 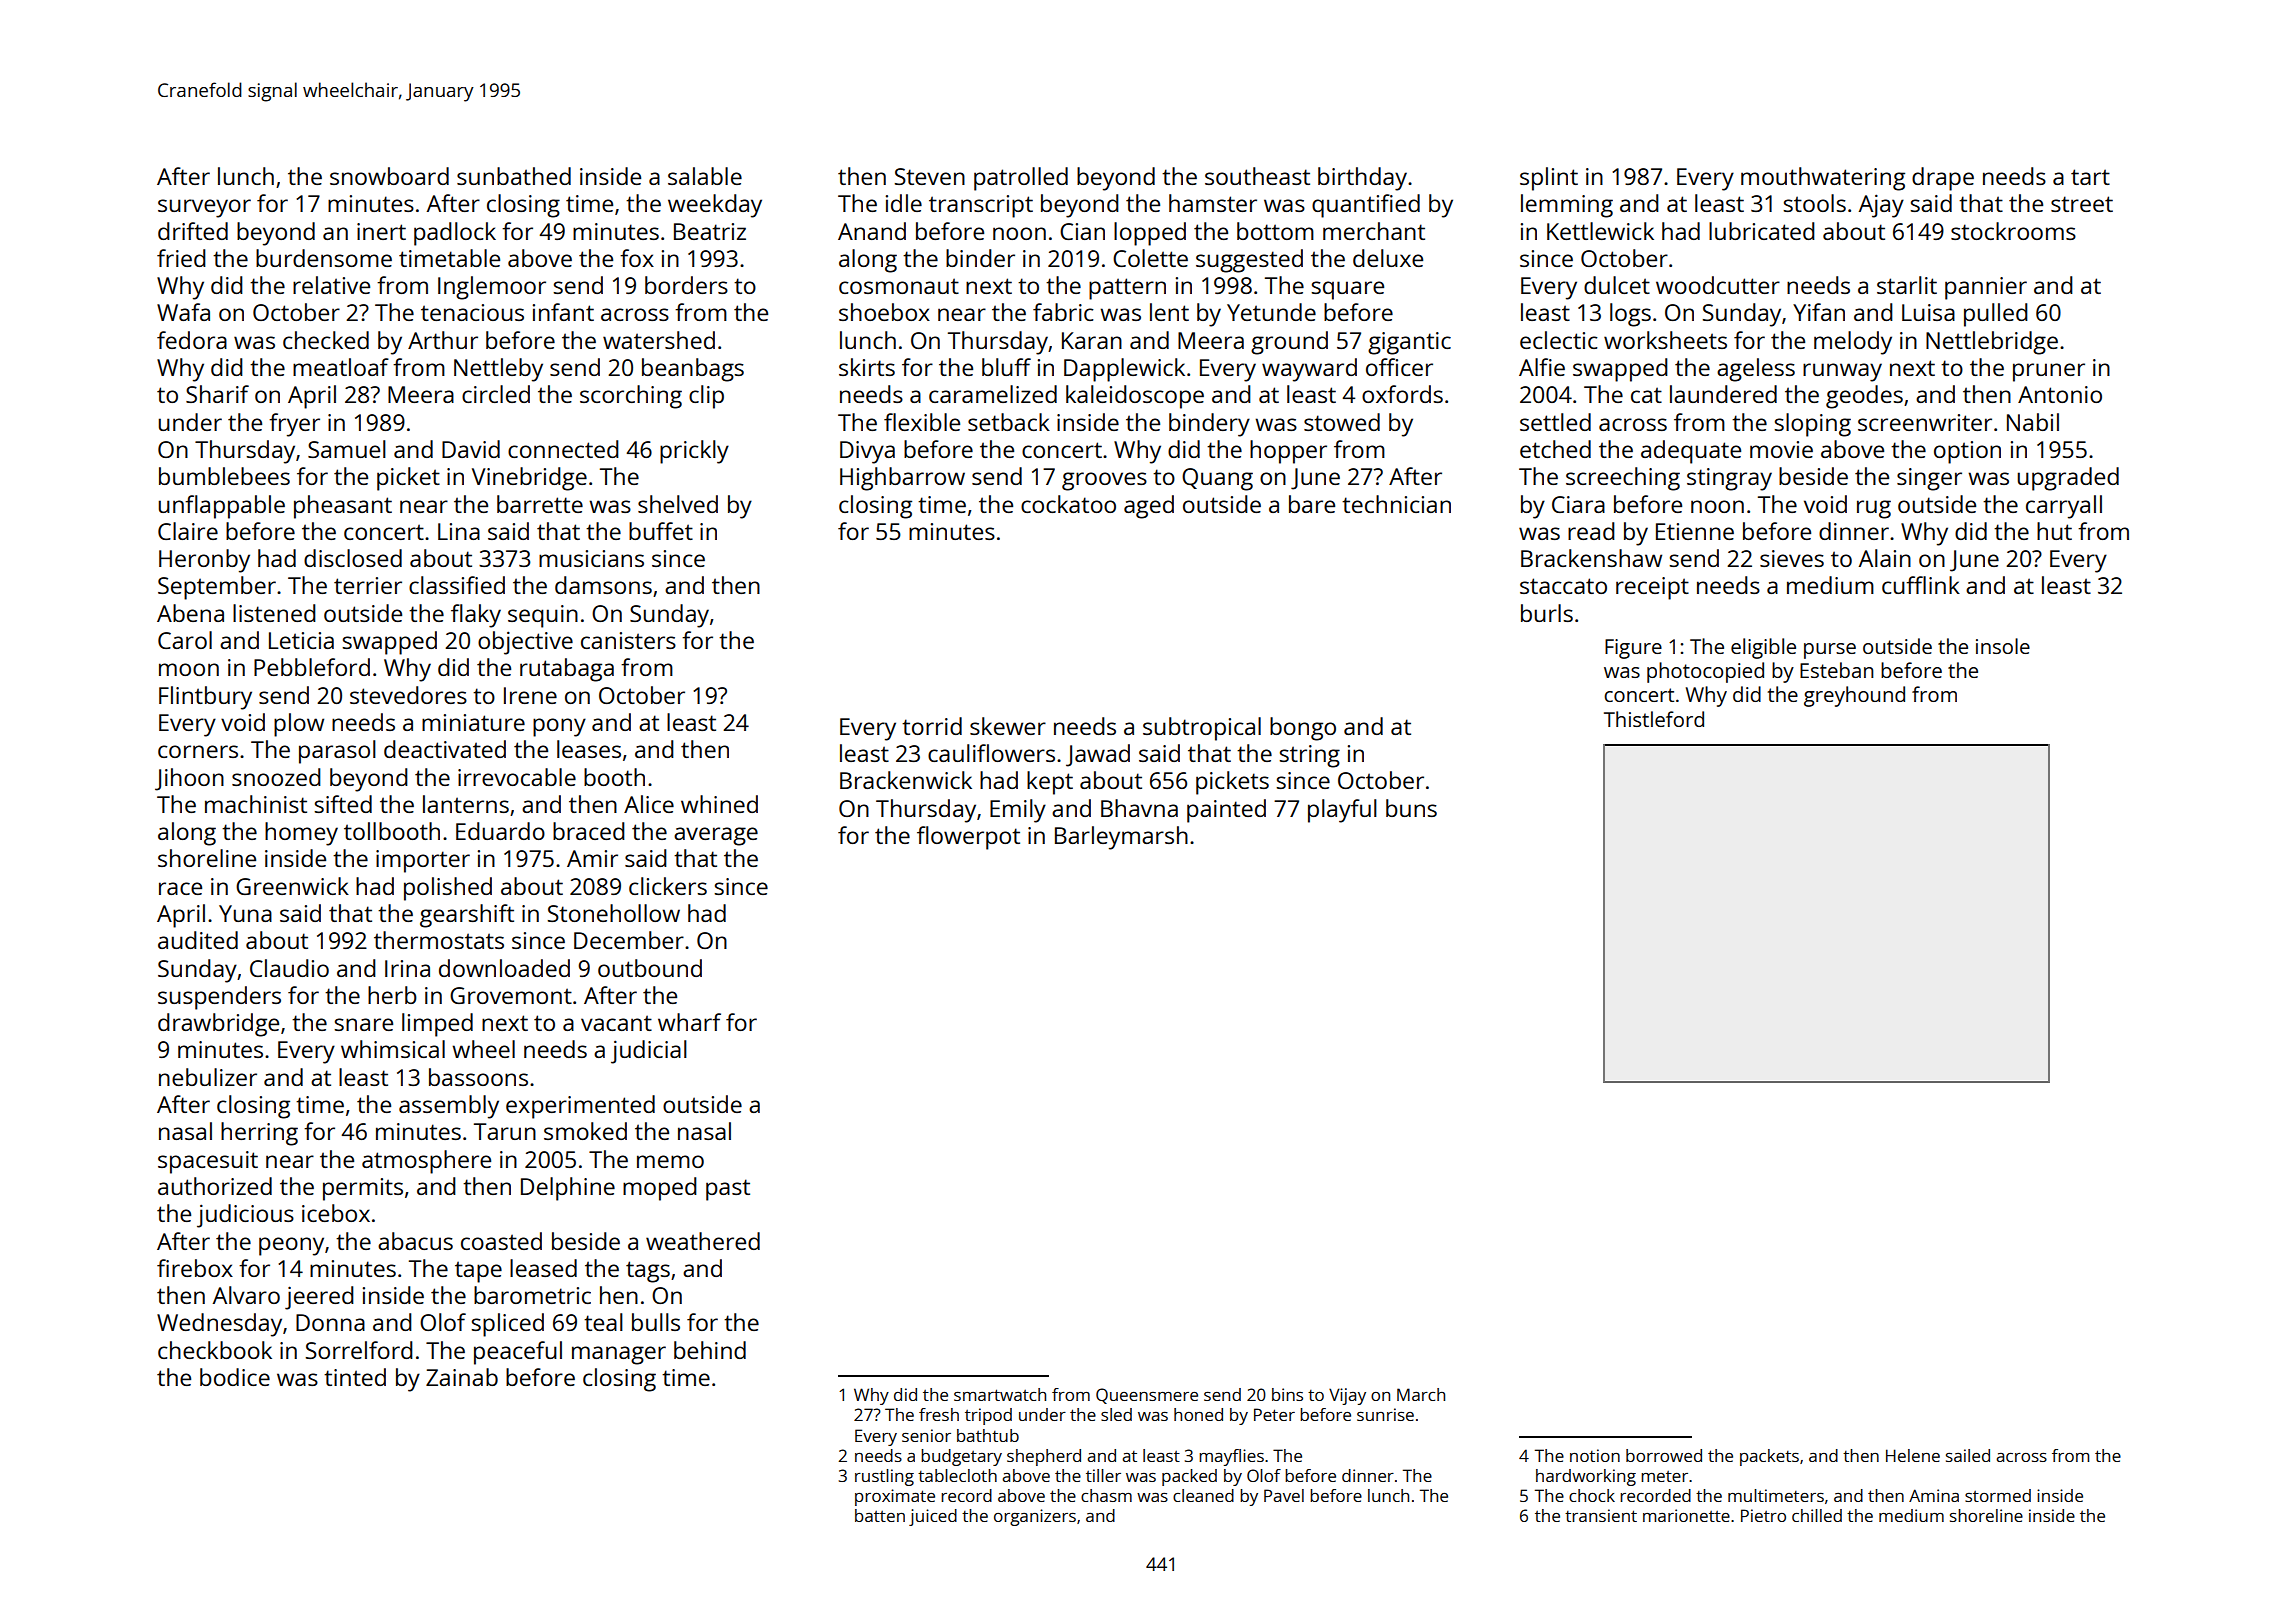 I want to click on Pebbleford, so click(x=312, y=667).
